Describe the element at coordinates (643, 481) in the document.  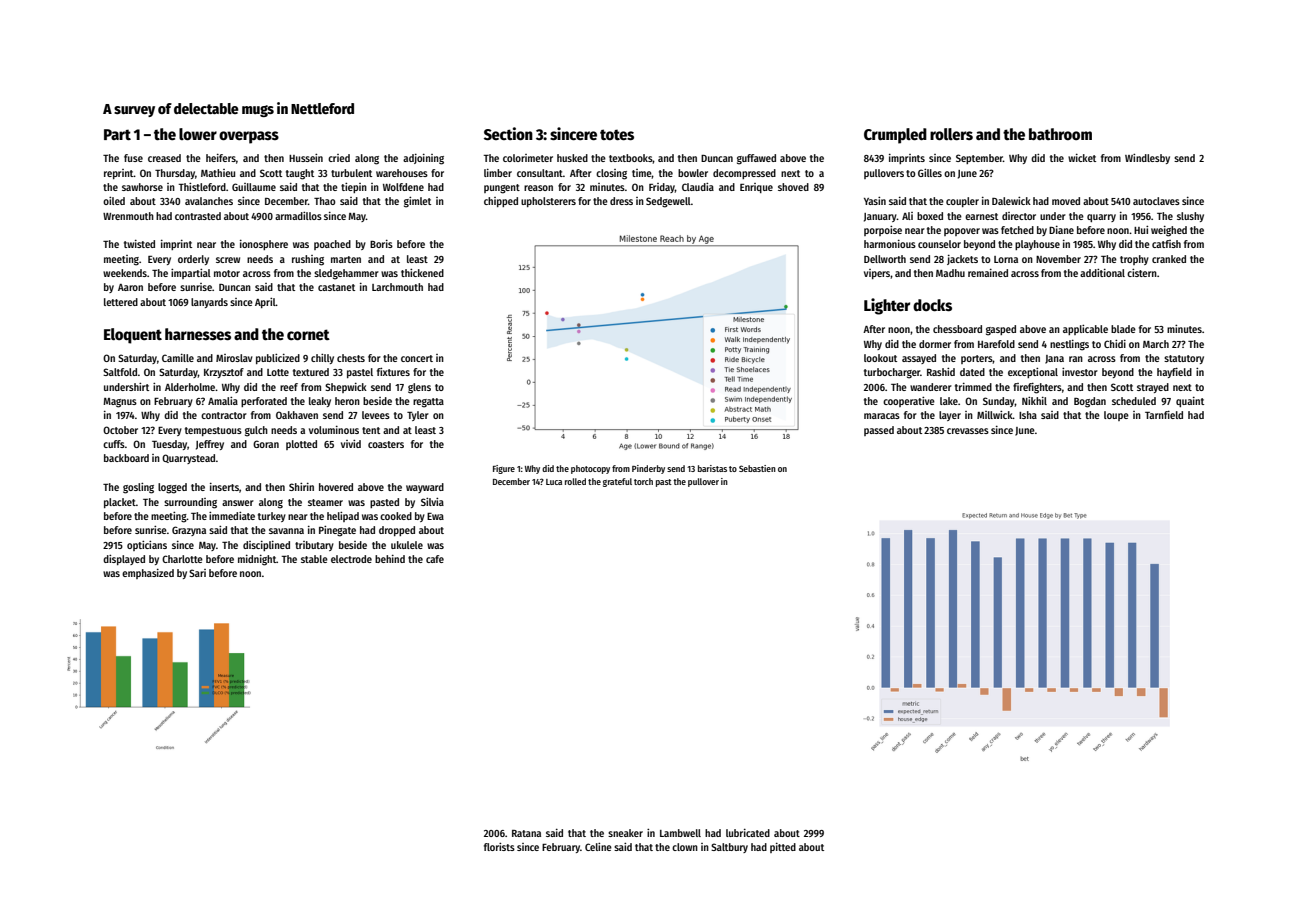
I see `torch` at that location.
